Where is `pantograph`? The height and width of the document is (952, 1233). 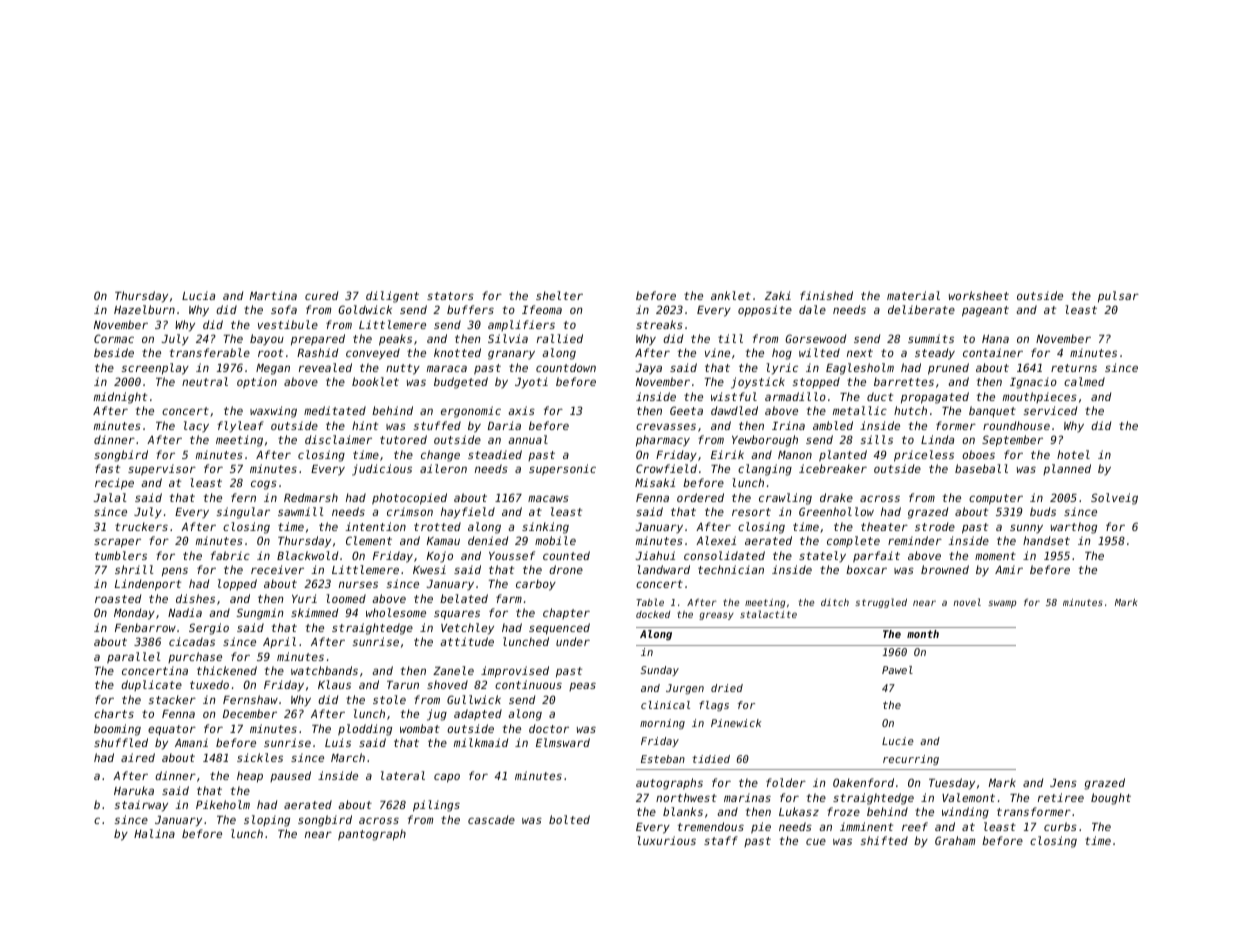 pantograph is located at coordinates (372, 835).
